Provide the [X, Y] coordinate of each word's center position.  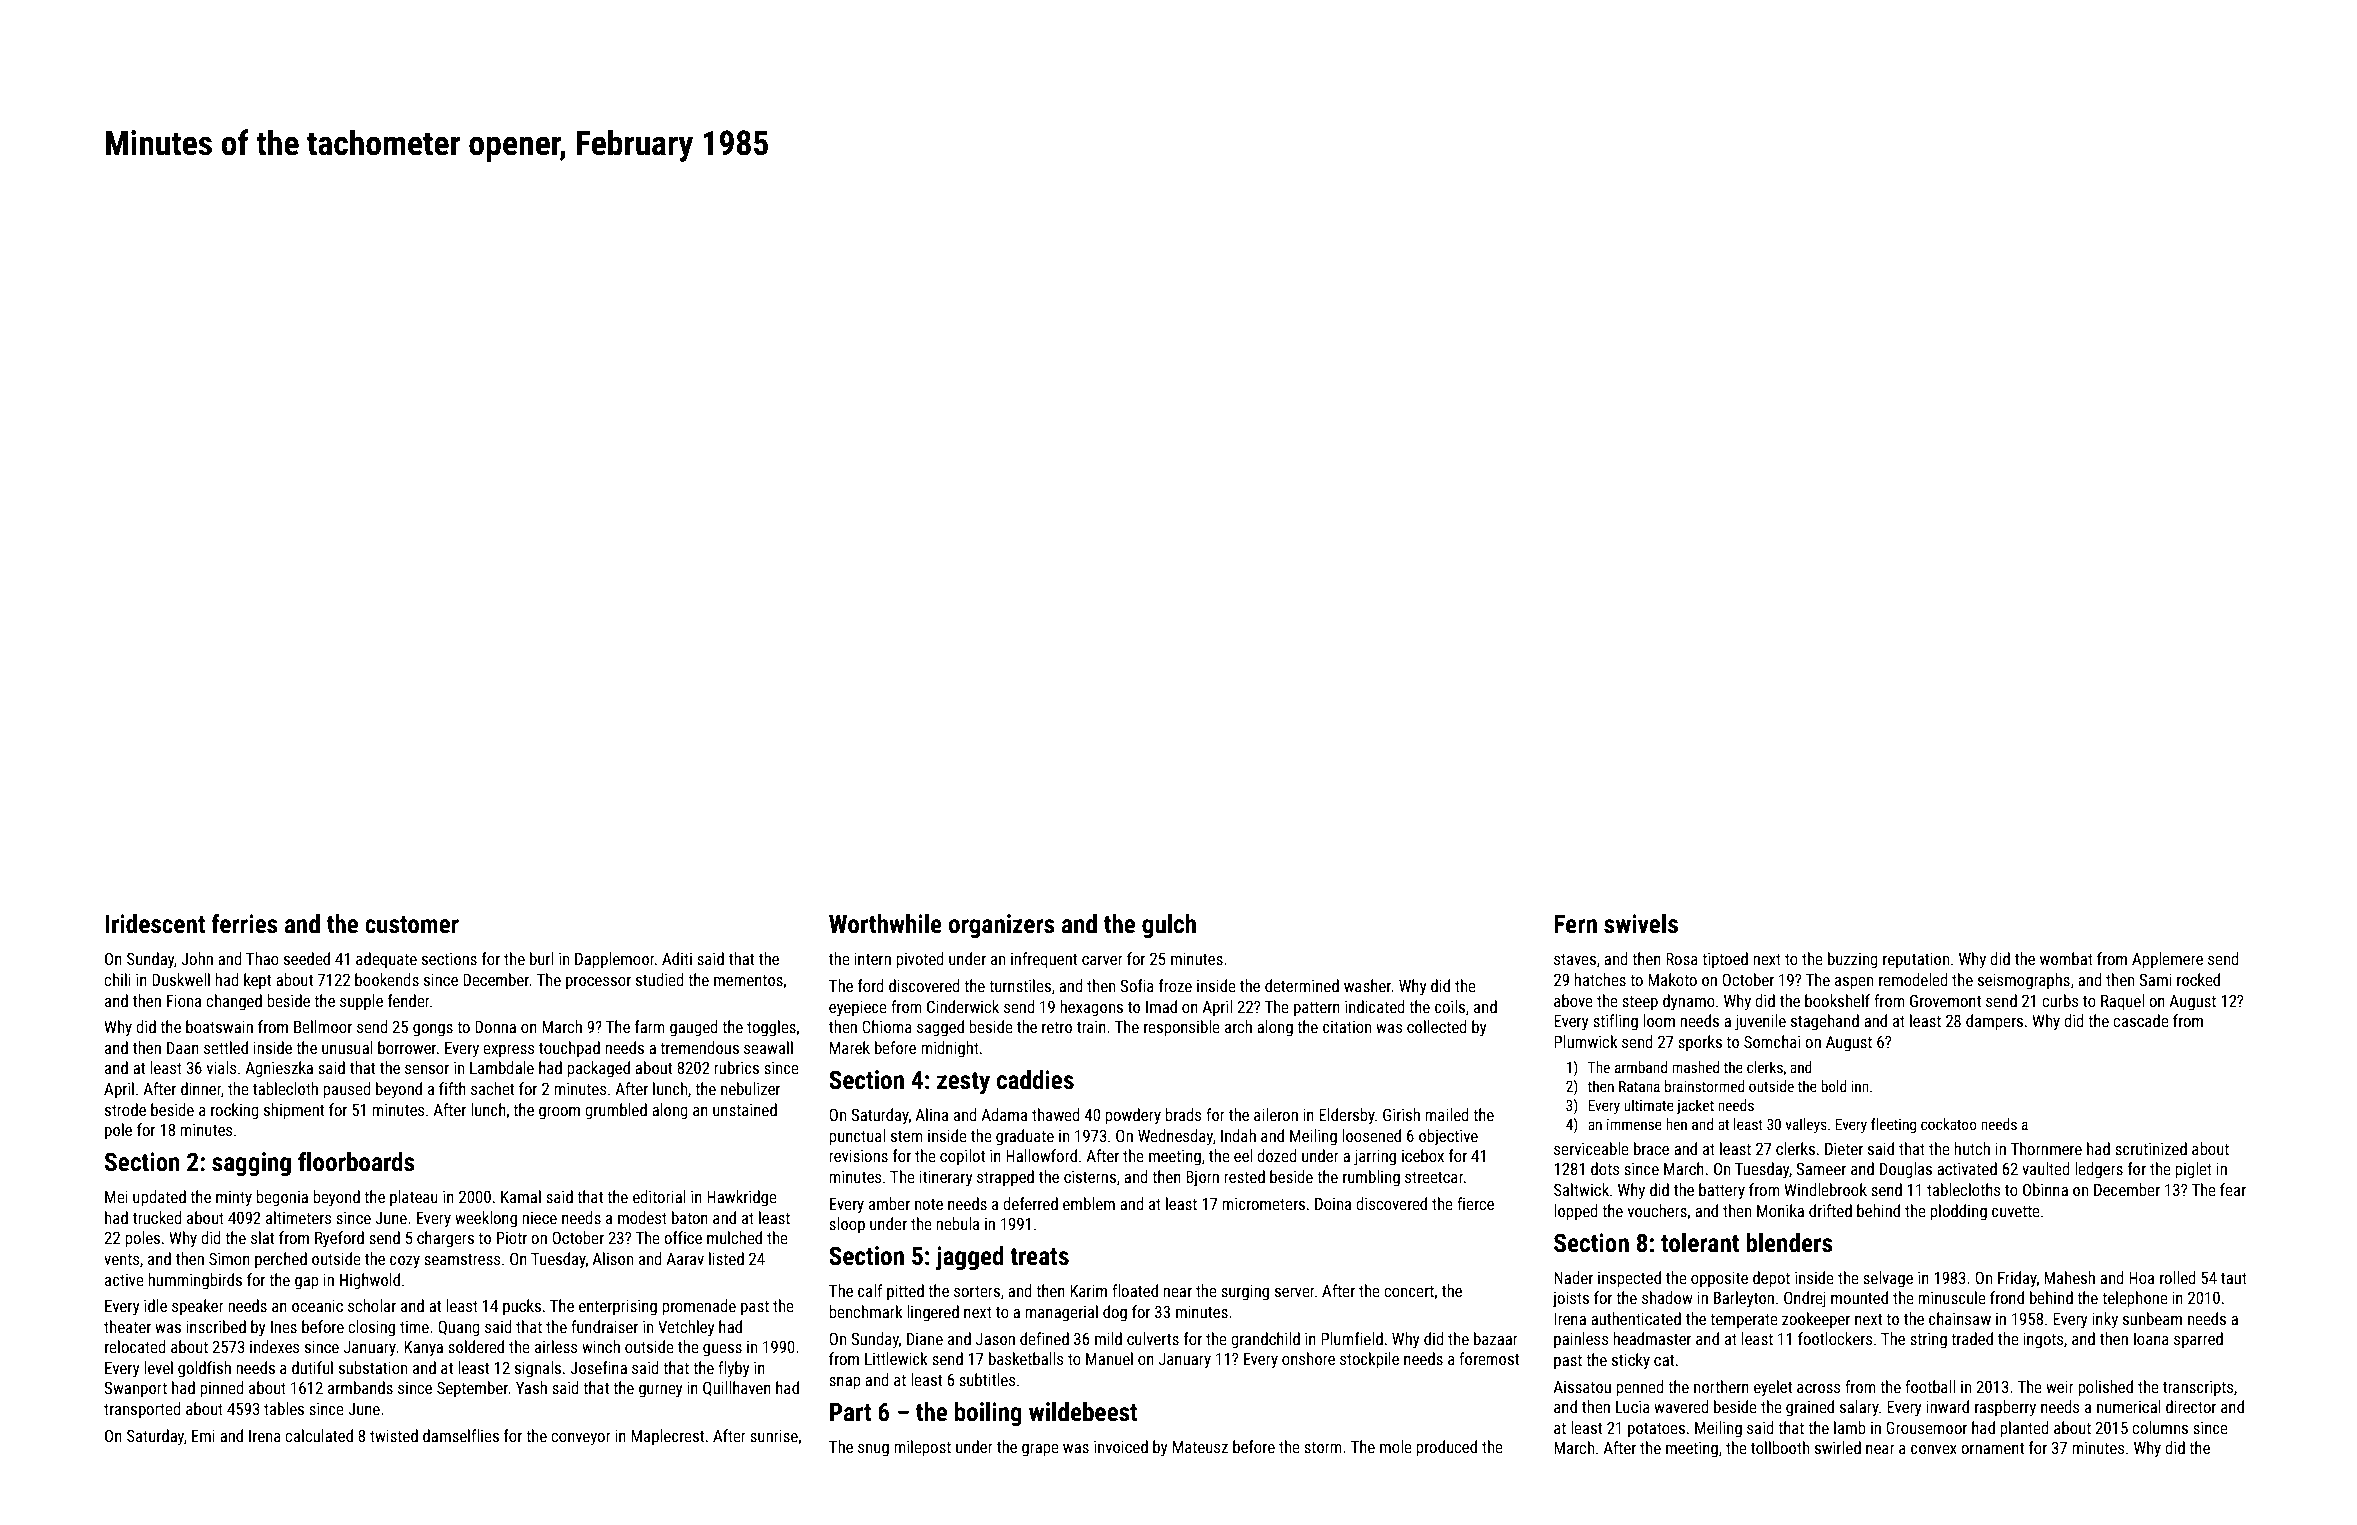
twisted [394, 1435]
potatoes [1656, 1430]
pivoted [920, 960]
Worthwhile [885, 924]
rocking [235, 1111]
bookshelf [1837, 1000]
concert [1409, 1291]
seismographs [2024, 981]
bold [1834, 1086]
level [158, 1367]
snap [845, 1383]
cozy [405, 1262]
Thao [262, 958]
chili [117, 979]
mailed [1447, 1114]
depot [1771, 1279]
